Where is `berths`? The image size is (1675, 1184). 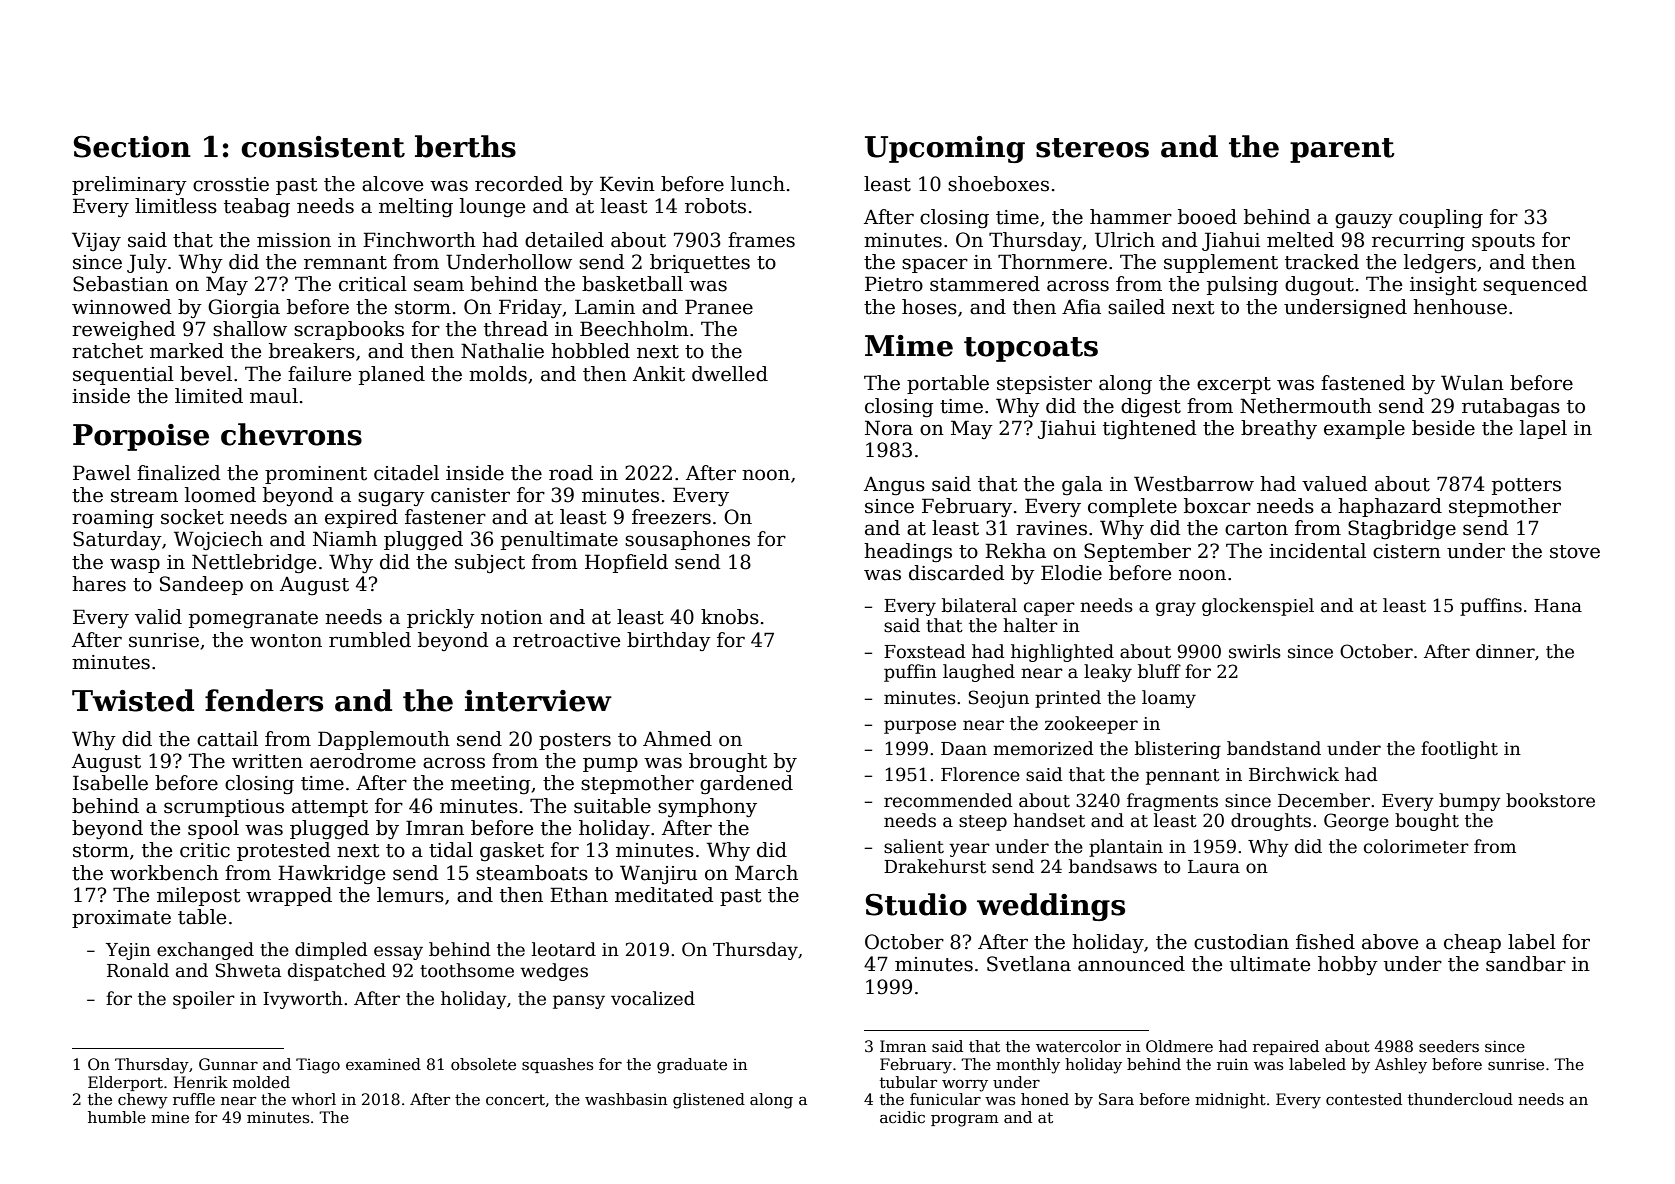 berths is located at coordinates (465, 146).
